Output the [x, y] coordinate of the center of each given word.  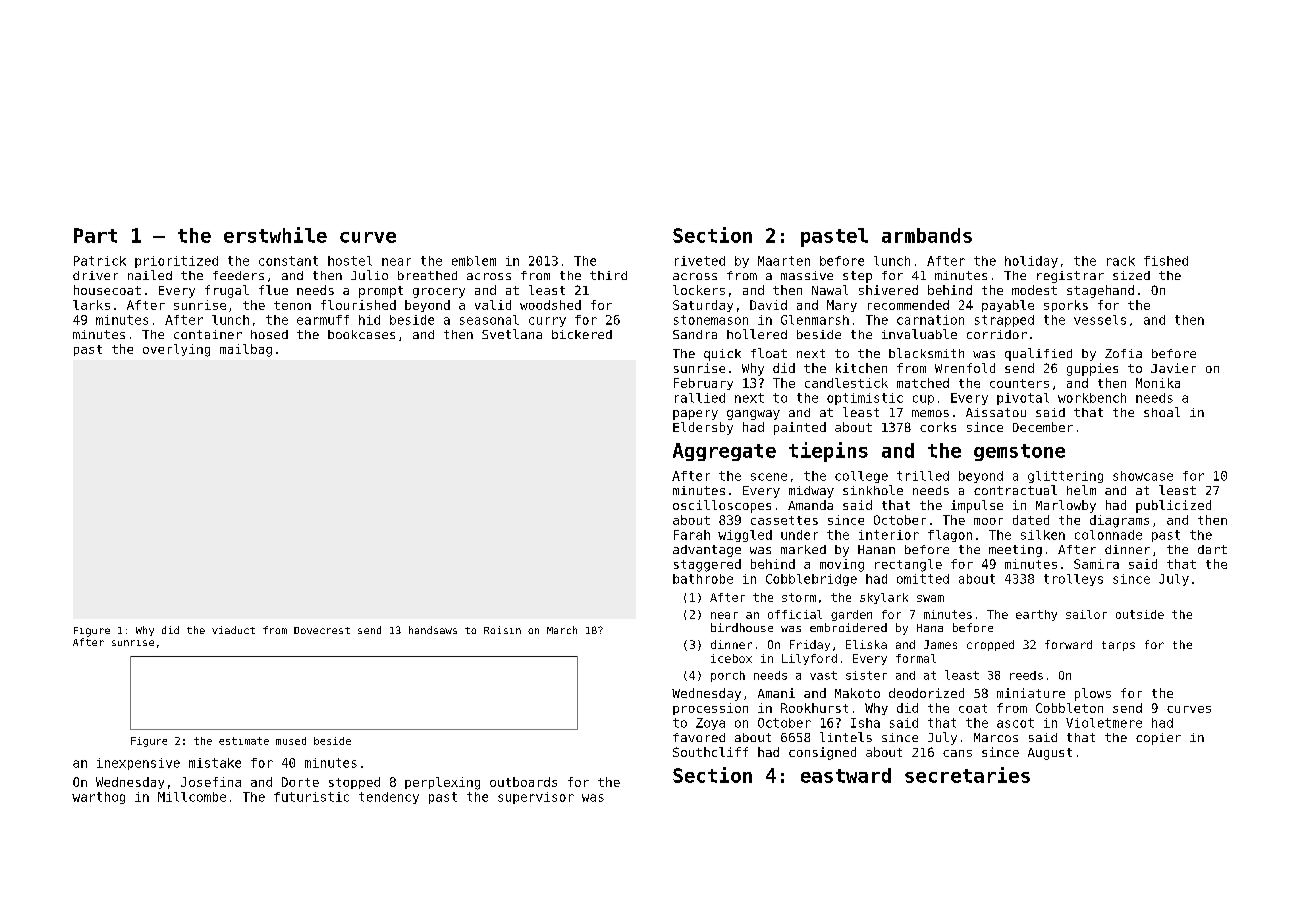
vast [823, 675]
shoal [1162, 412]
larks [91, 305]
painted [800, 428]
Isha [865, 723]
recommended [908, 305]
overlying [176, 350]
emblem [474, 261]
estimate [244, 741]
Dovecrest [322, 630]
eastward [846, 775]
